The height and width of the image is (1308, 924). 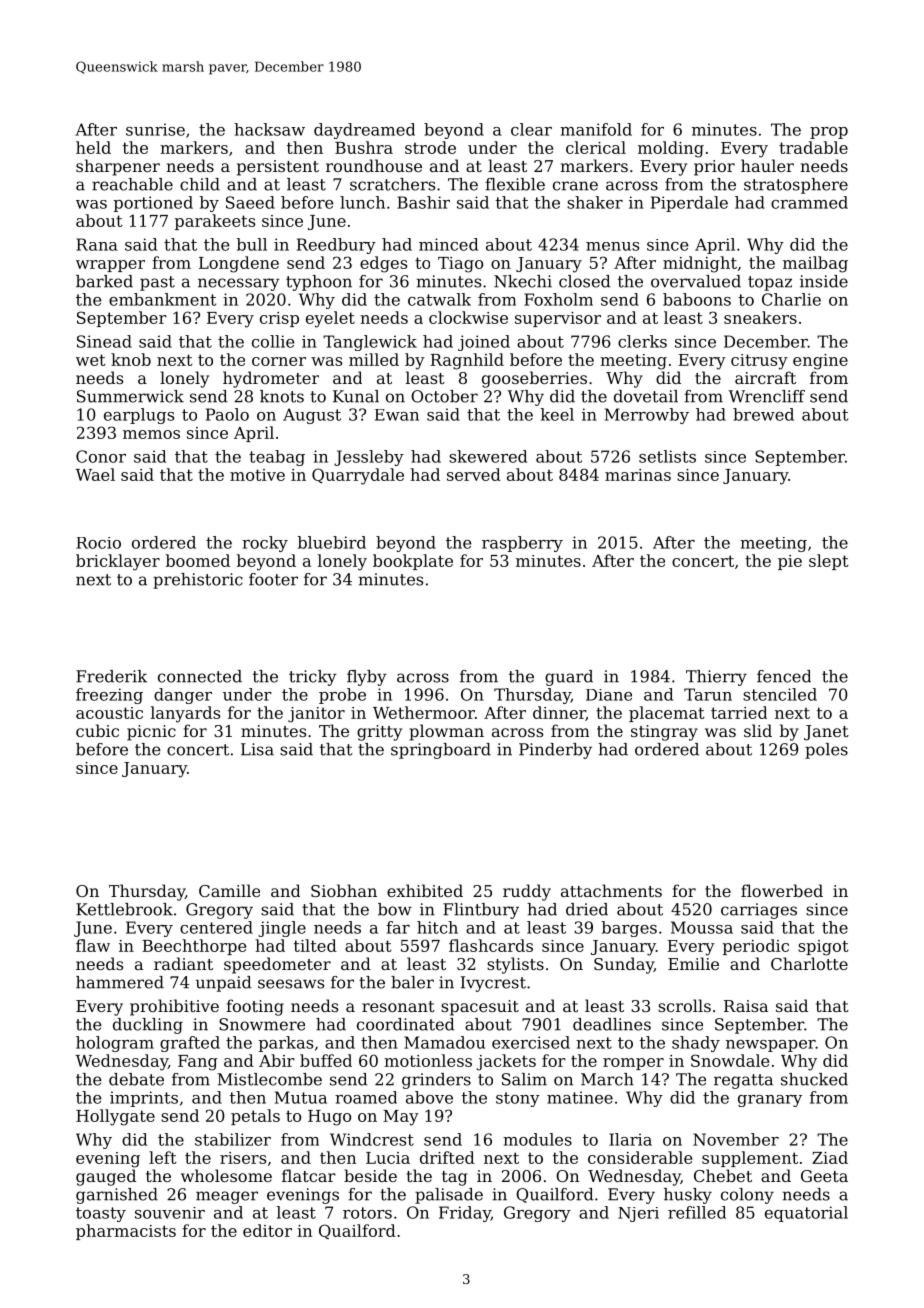 What do you see at coordinates (198, 581) in the image?
I see `prehistoric` at bounding box center [198, 581].
